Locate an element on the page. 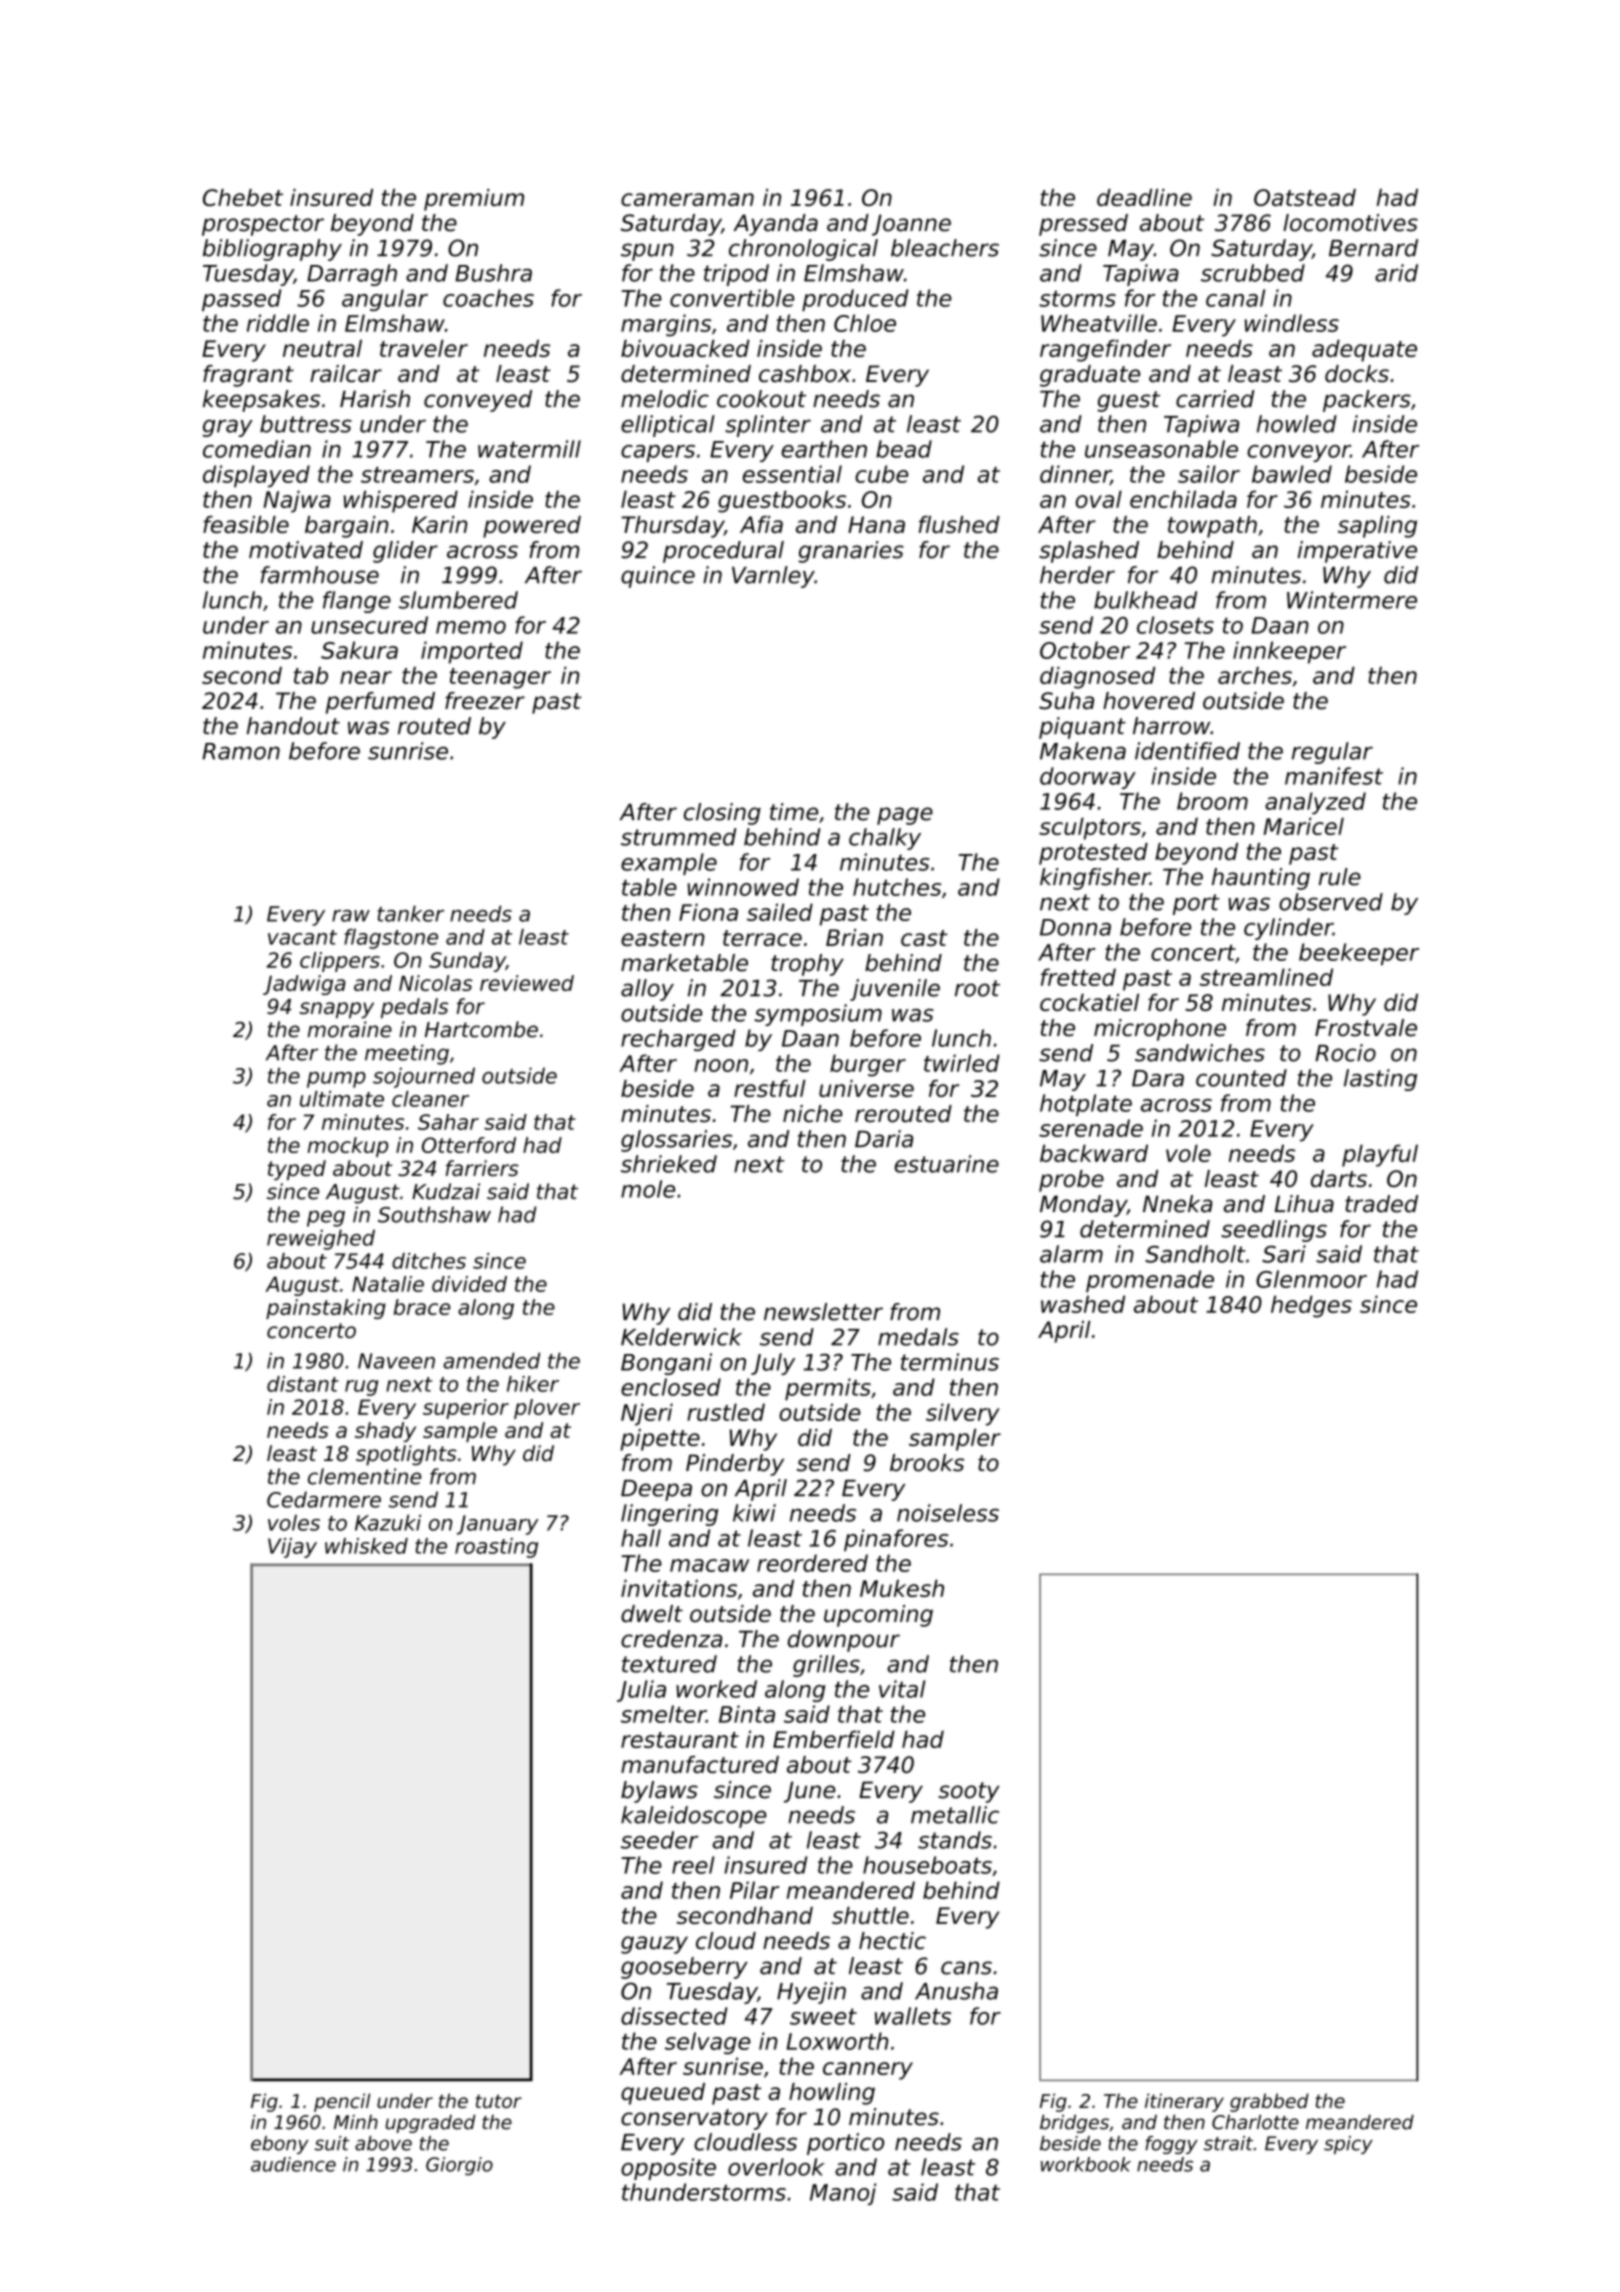 This document has width=1620, height=2292. stands is located at coordinates (955, 1840).
